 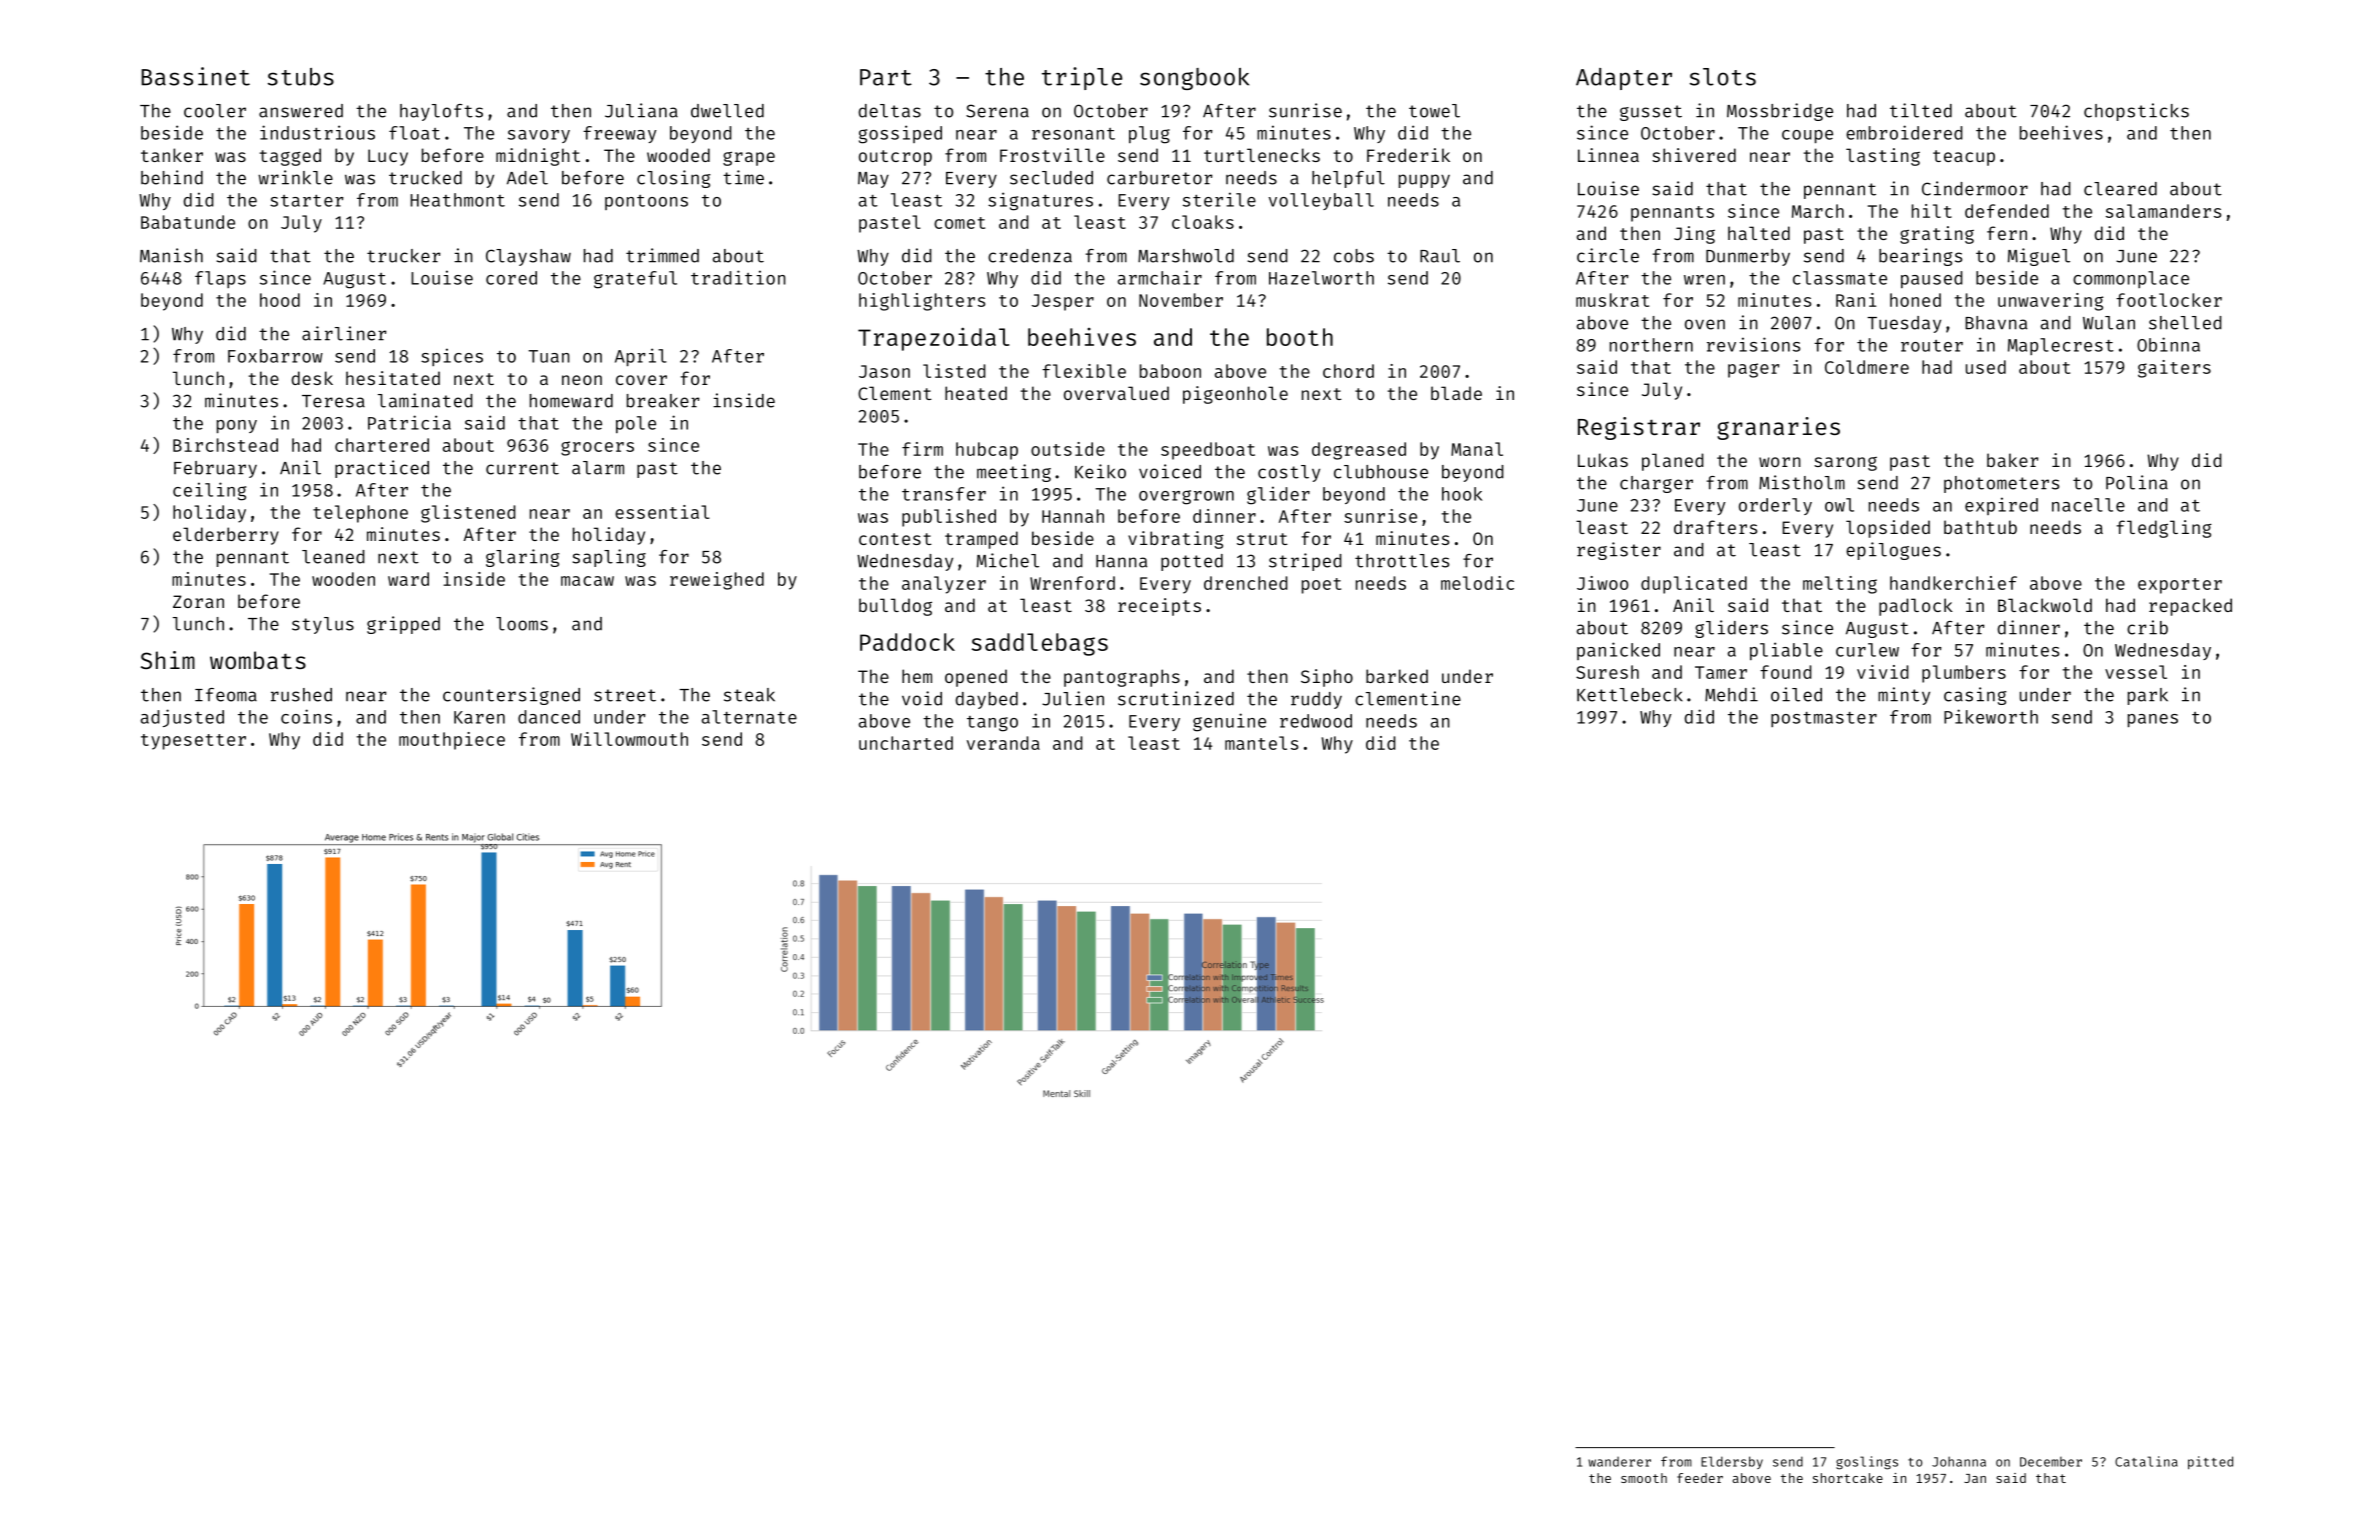 I want to click on Mossbridge, so click(x=1780, y=112).
